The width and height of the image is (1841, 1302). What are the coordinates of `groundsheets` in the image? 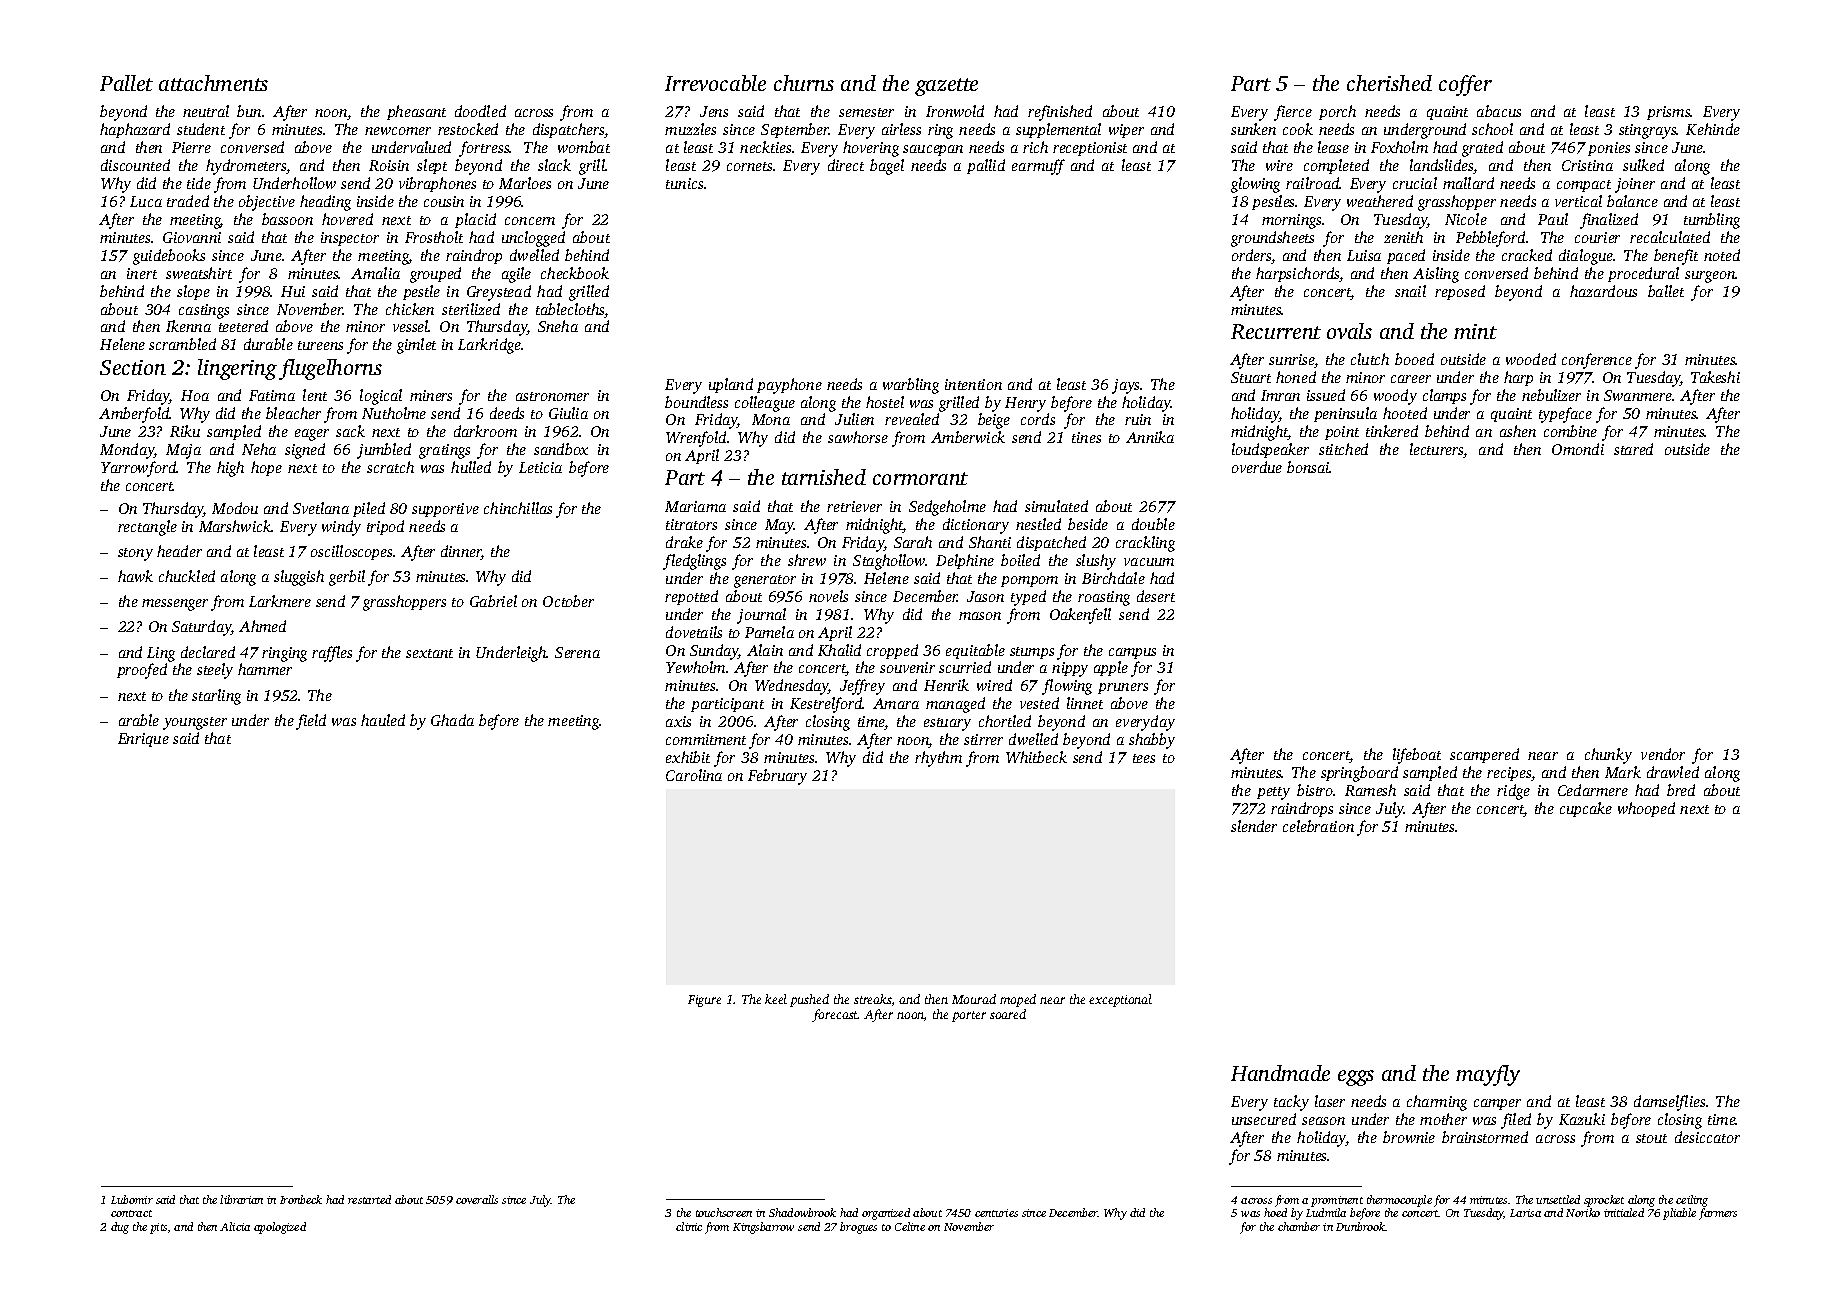 It's located at (1272, 239).
